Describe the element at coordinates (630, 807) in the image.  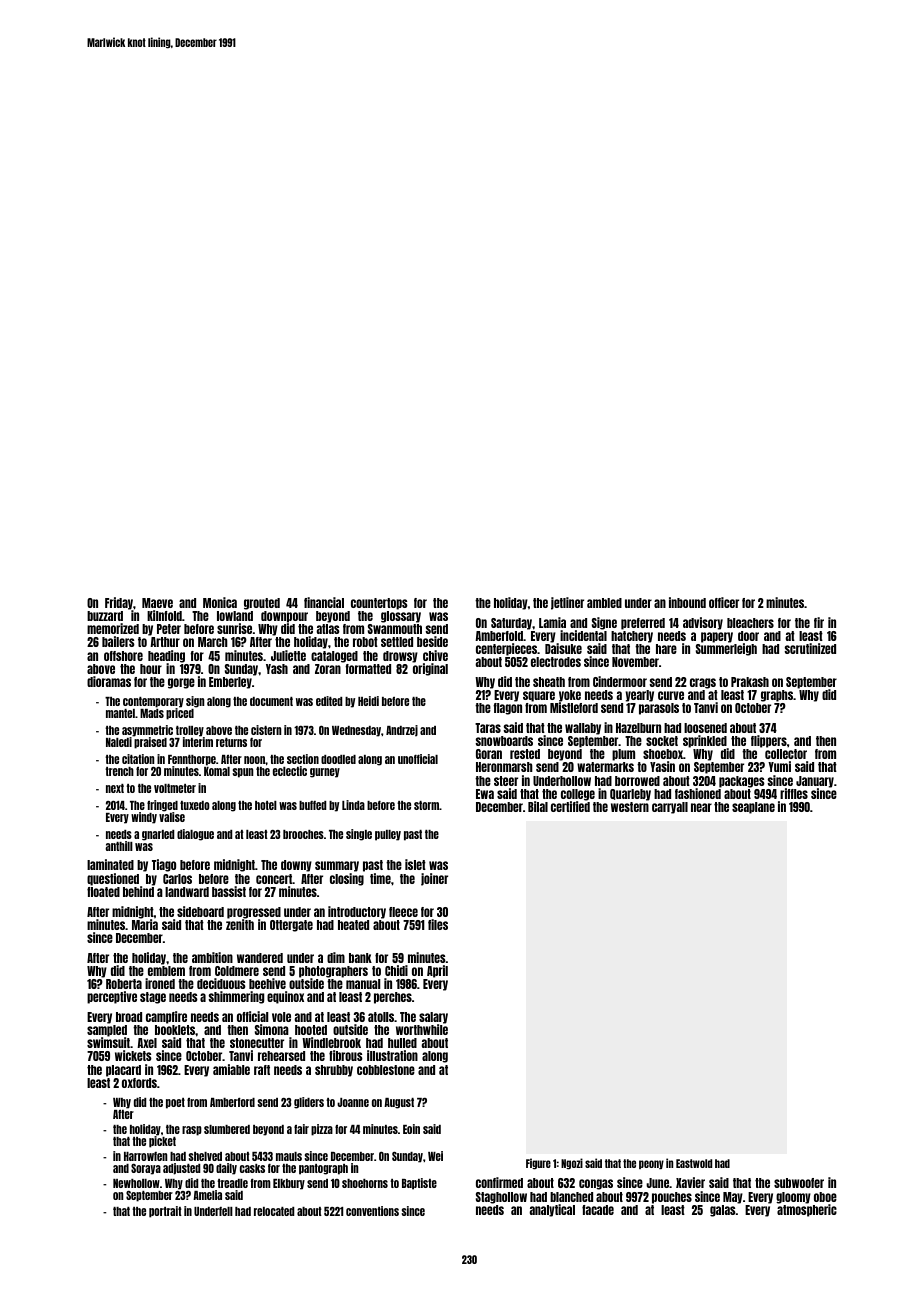
I see `western` at that location.
